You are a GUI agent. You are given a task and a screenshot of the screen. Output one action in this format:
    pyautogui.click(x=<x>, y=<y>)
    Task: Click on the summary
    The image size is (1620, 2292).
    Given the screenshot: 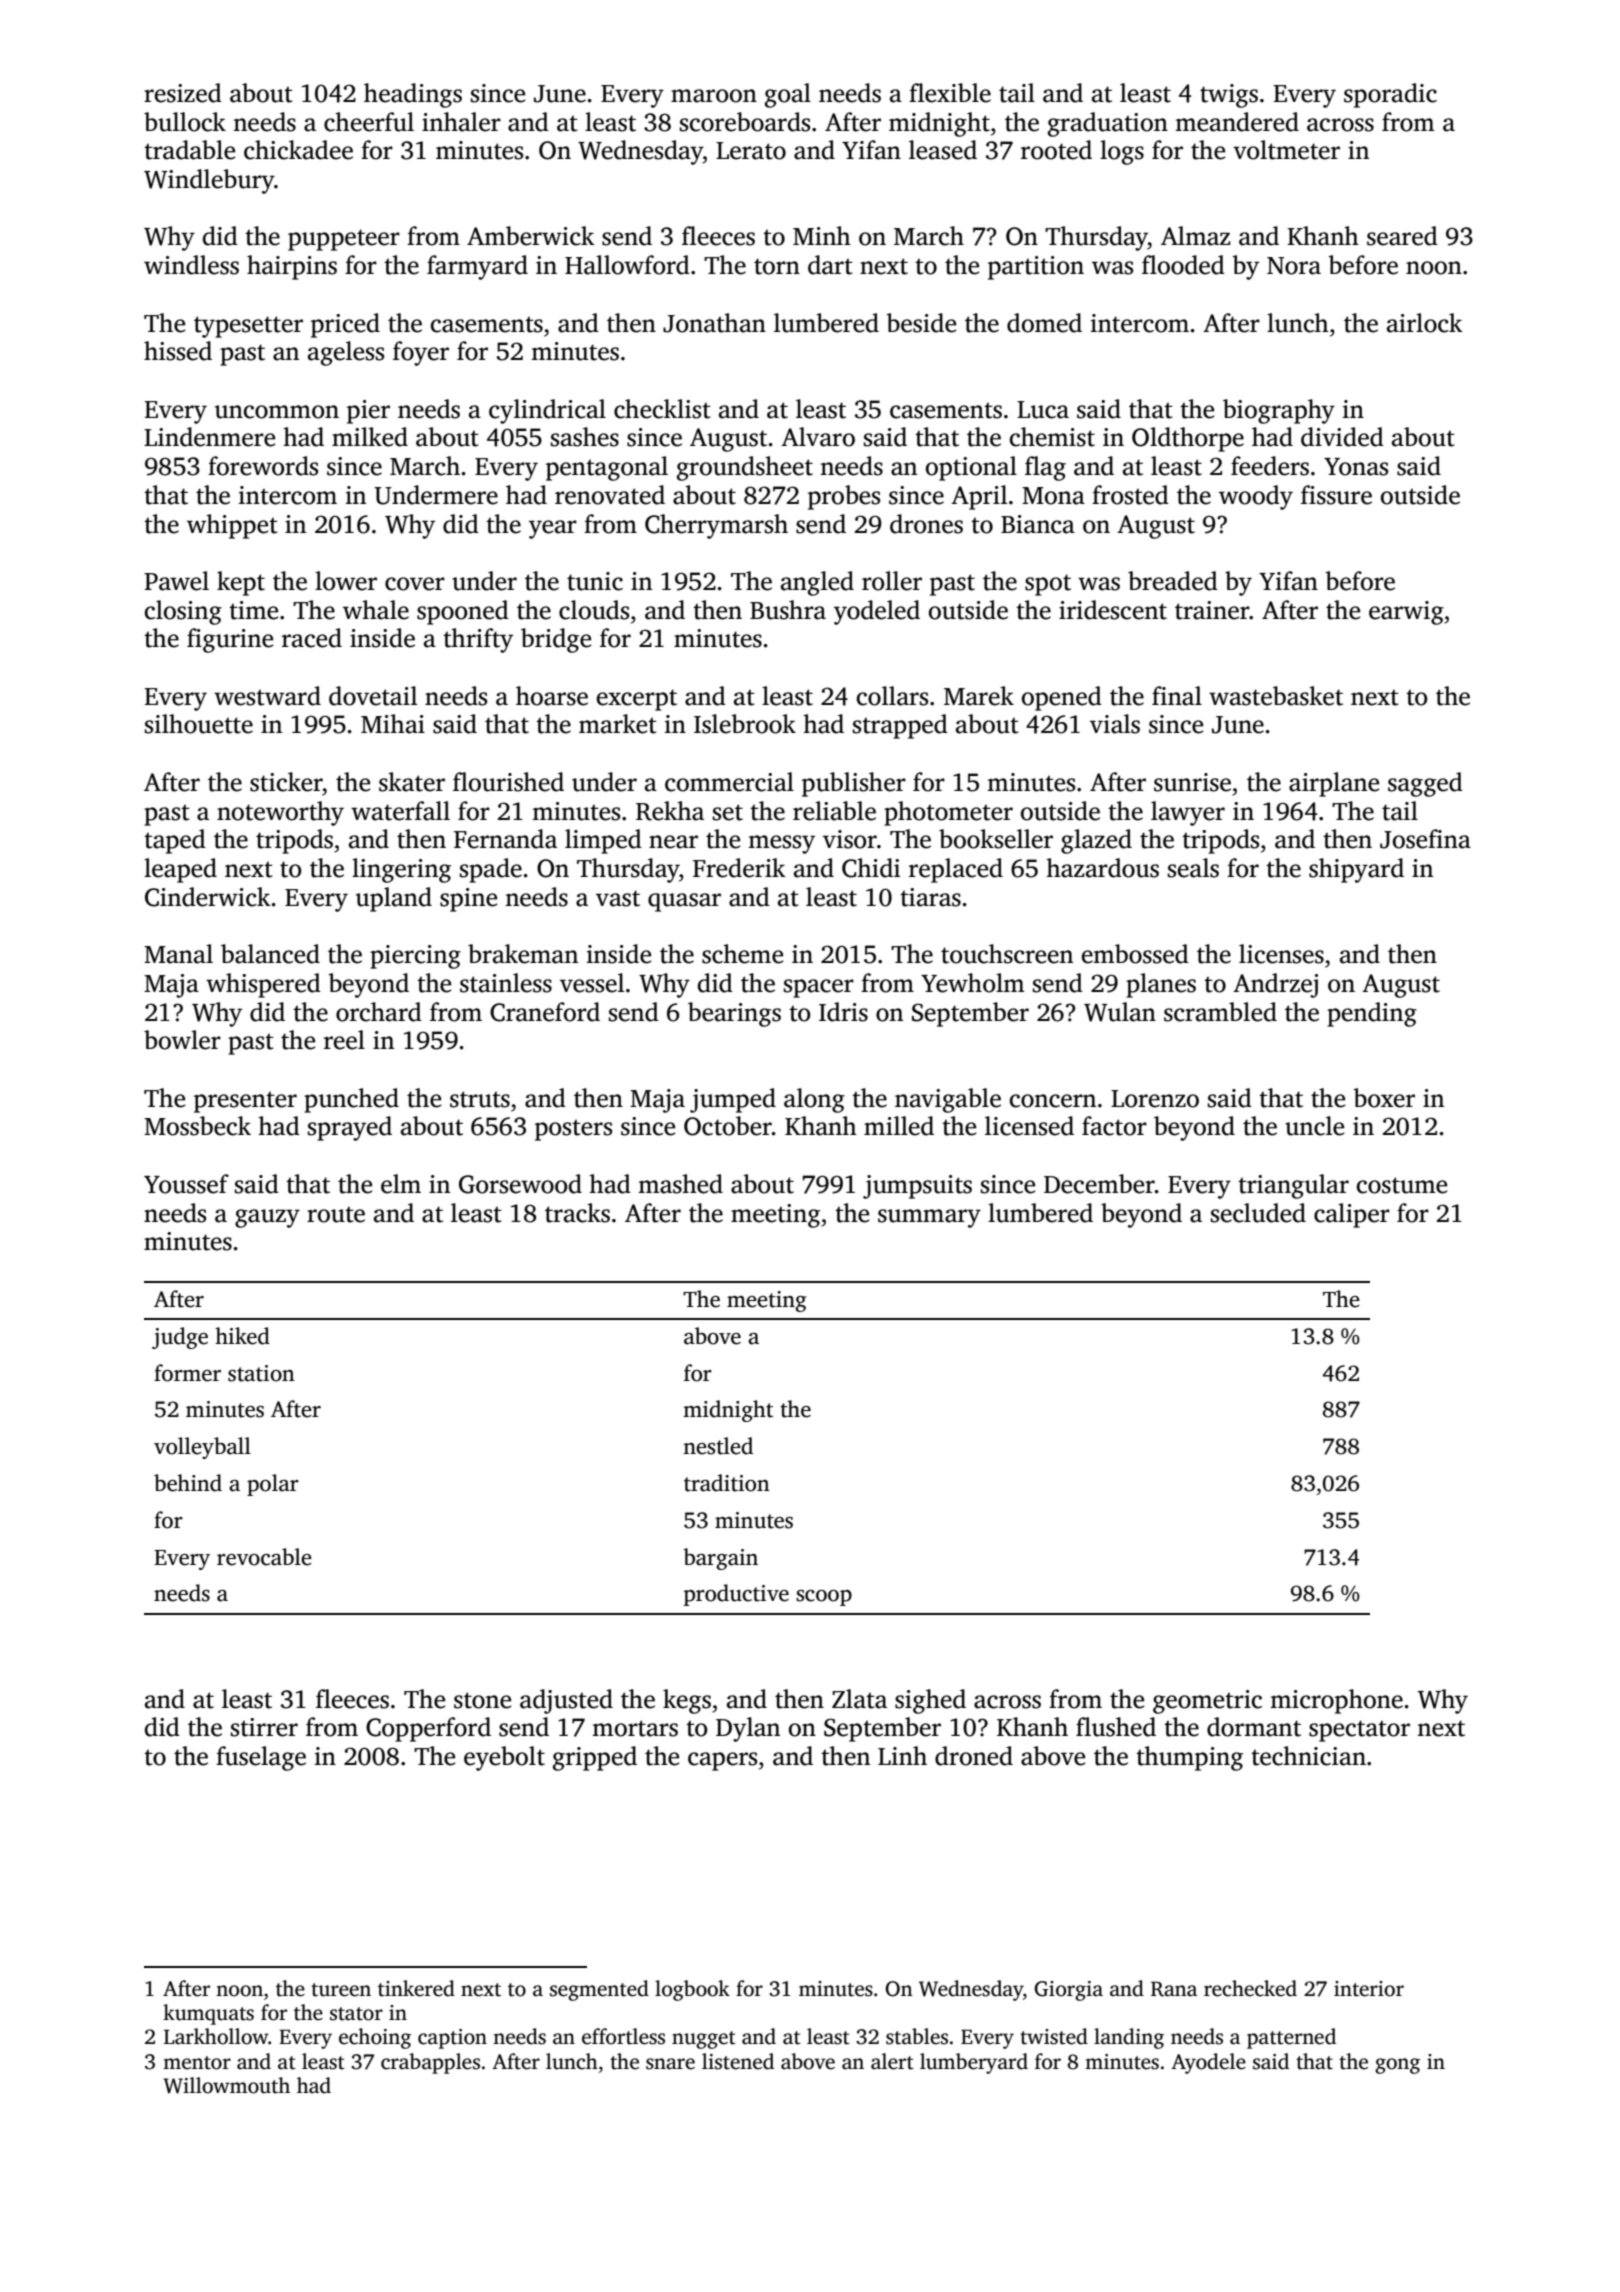 What is the action you would take?
    pyautogui.click(x=929, y=1218)
